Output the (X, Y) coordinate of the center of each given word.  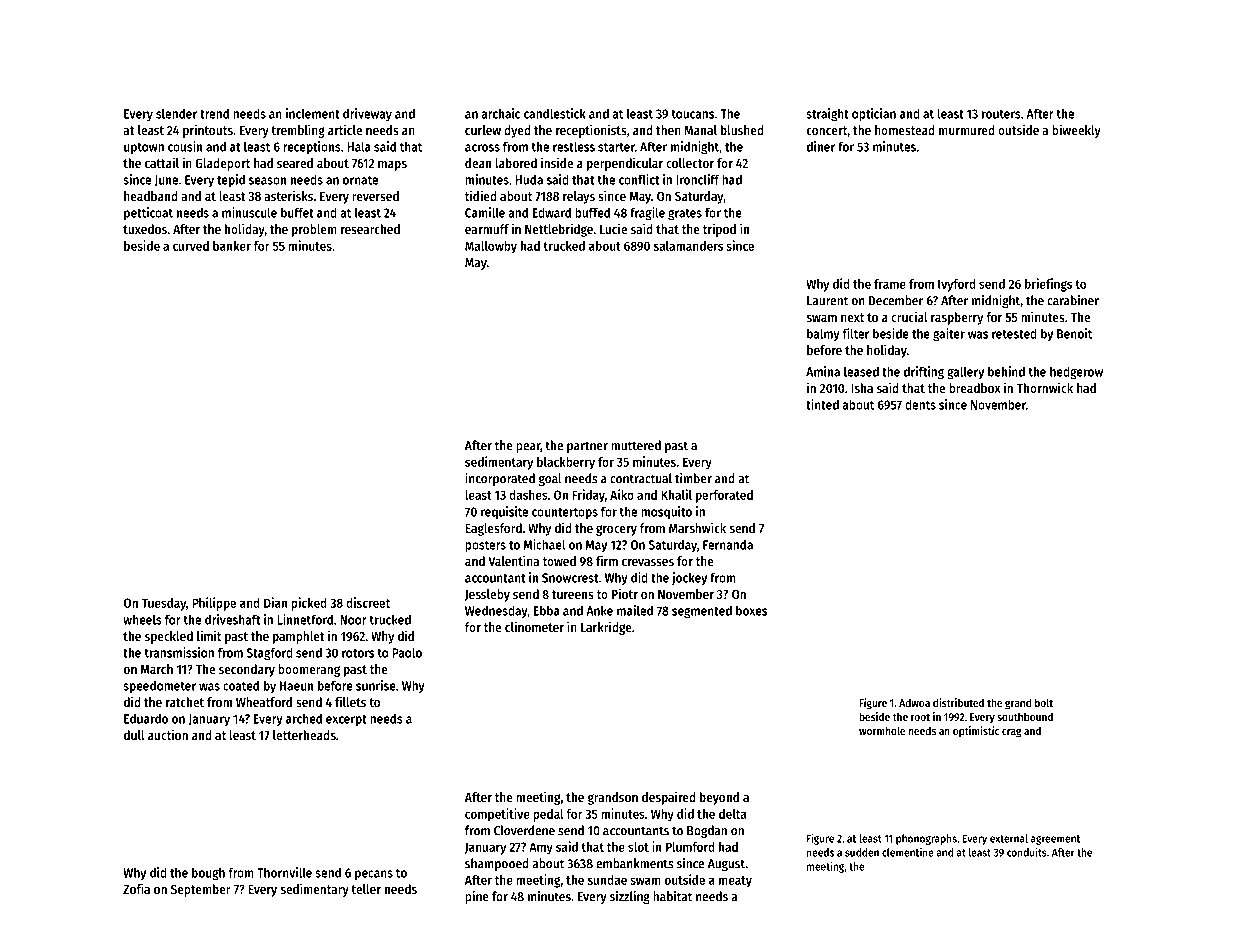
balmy (823, 334)
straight (827, 114)
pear (528, 448)
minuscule (249, 212)
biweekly (1076, 131)
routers (1001, 114)
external (1009, 838)
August (726, 865)
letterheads (304, 735)
